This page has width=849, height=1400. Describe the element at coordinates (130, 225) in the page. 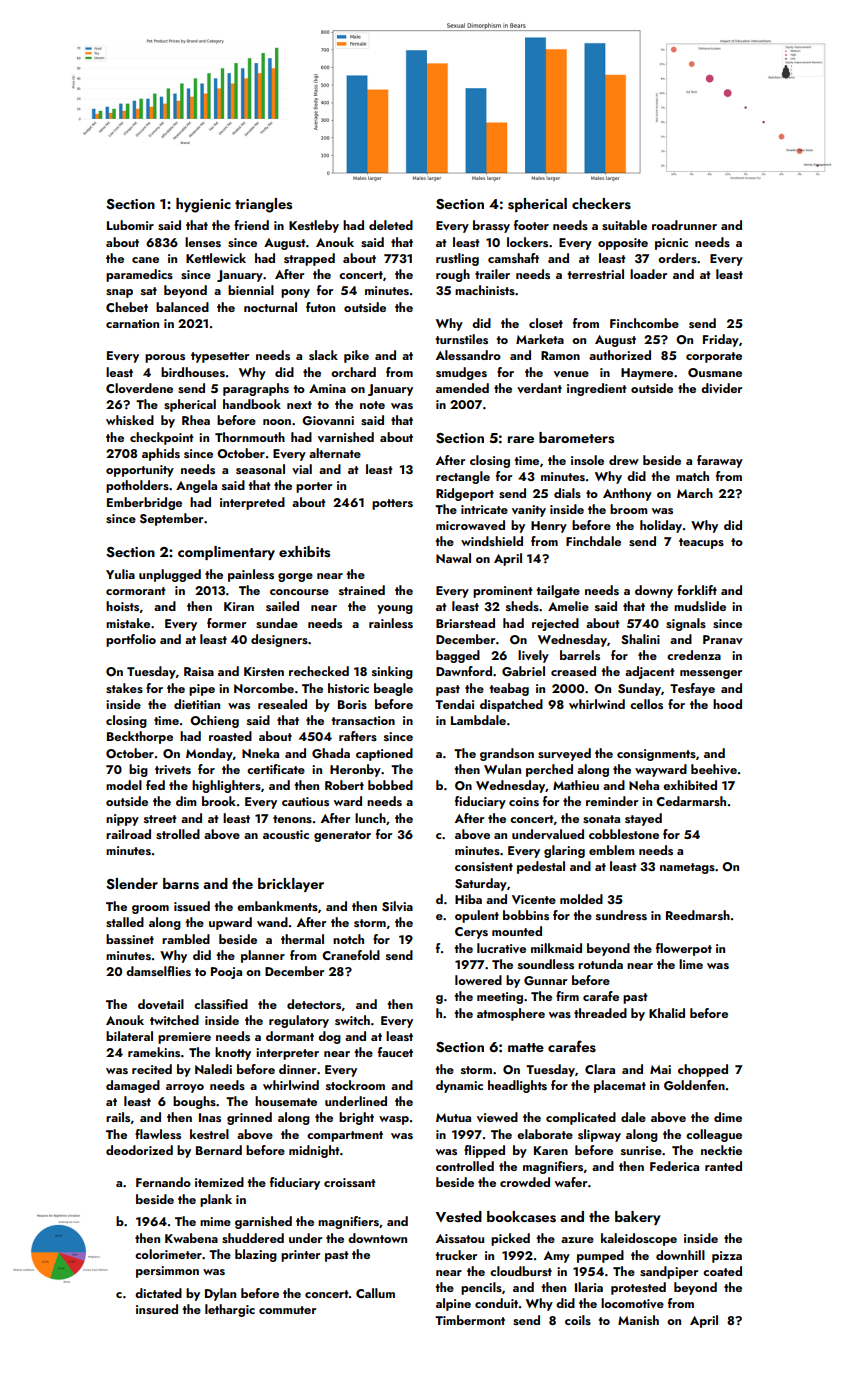

I see `Lubomir` at that location.
